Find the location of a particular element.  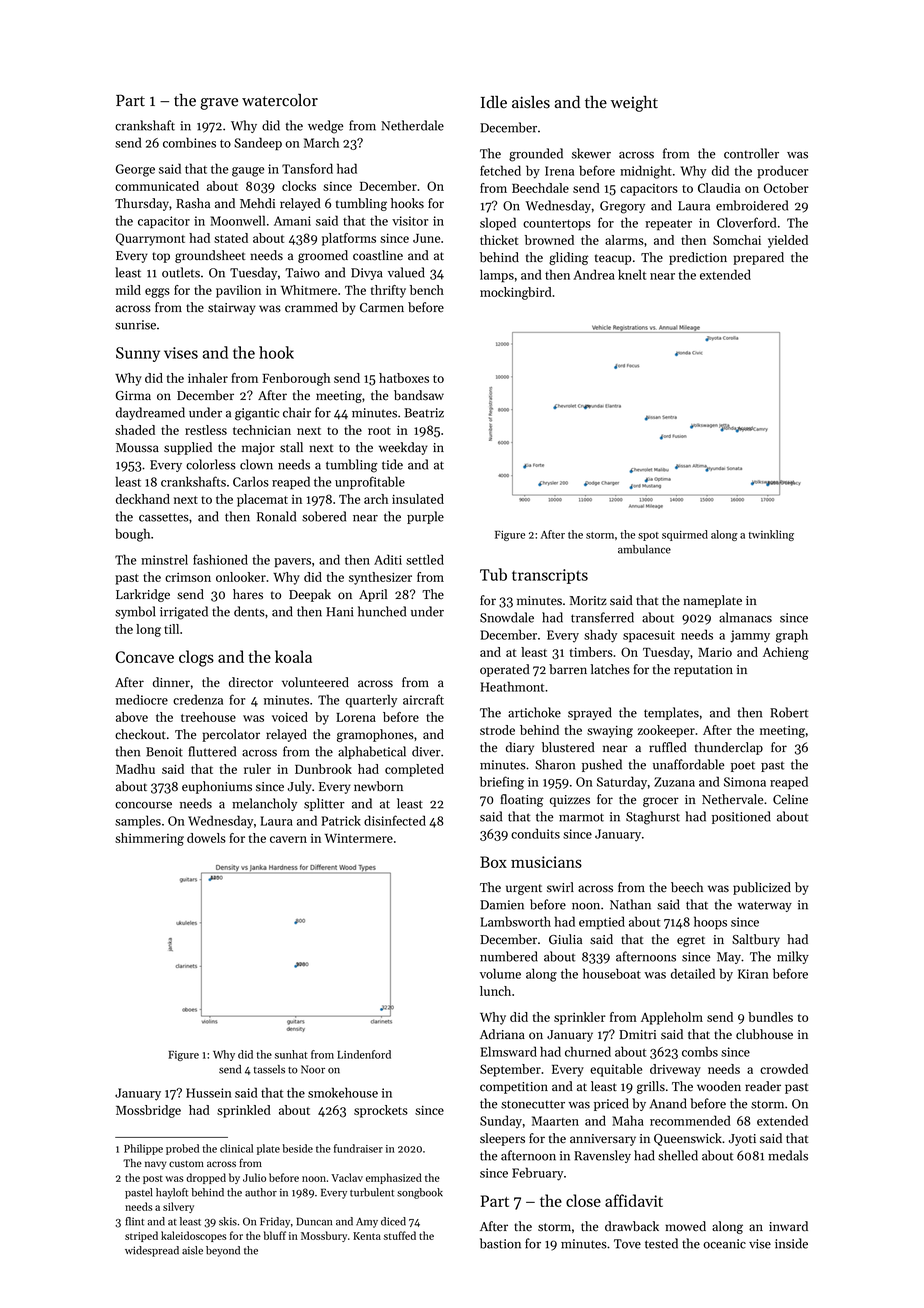

grave is located at coordinates (219, 104).
